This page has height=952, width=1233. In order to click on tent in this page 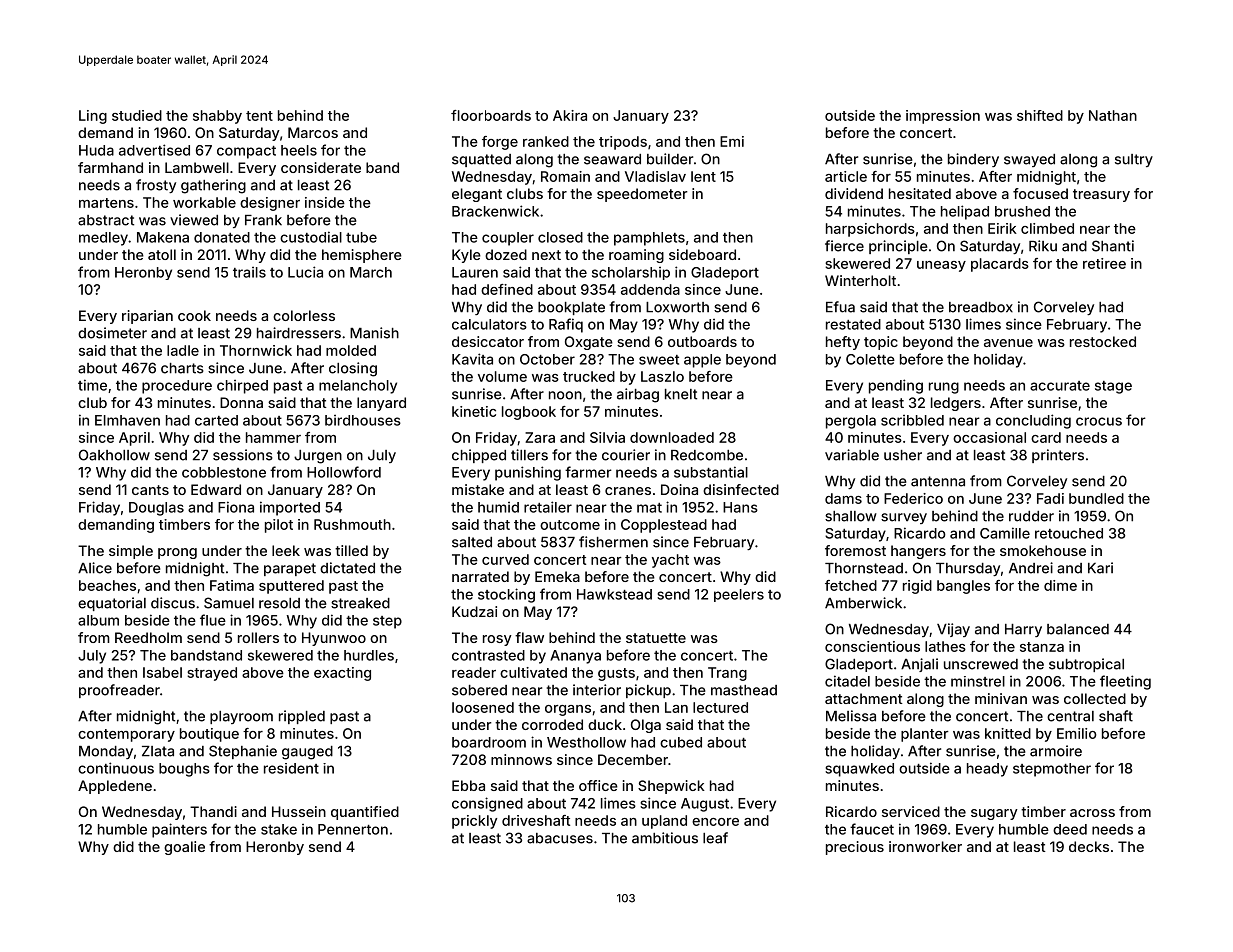, I will do `click(259, 116)`.
